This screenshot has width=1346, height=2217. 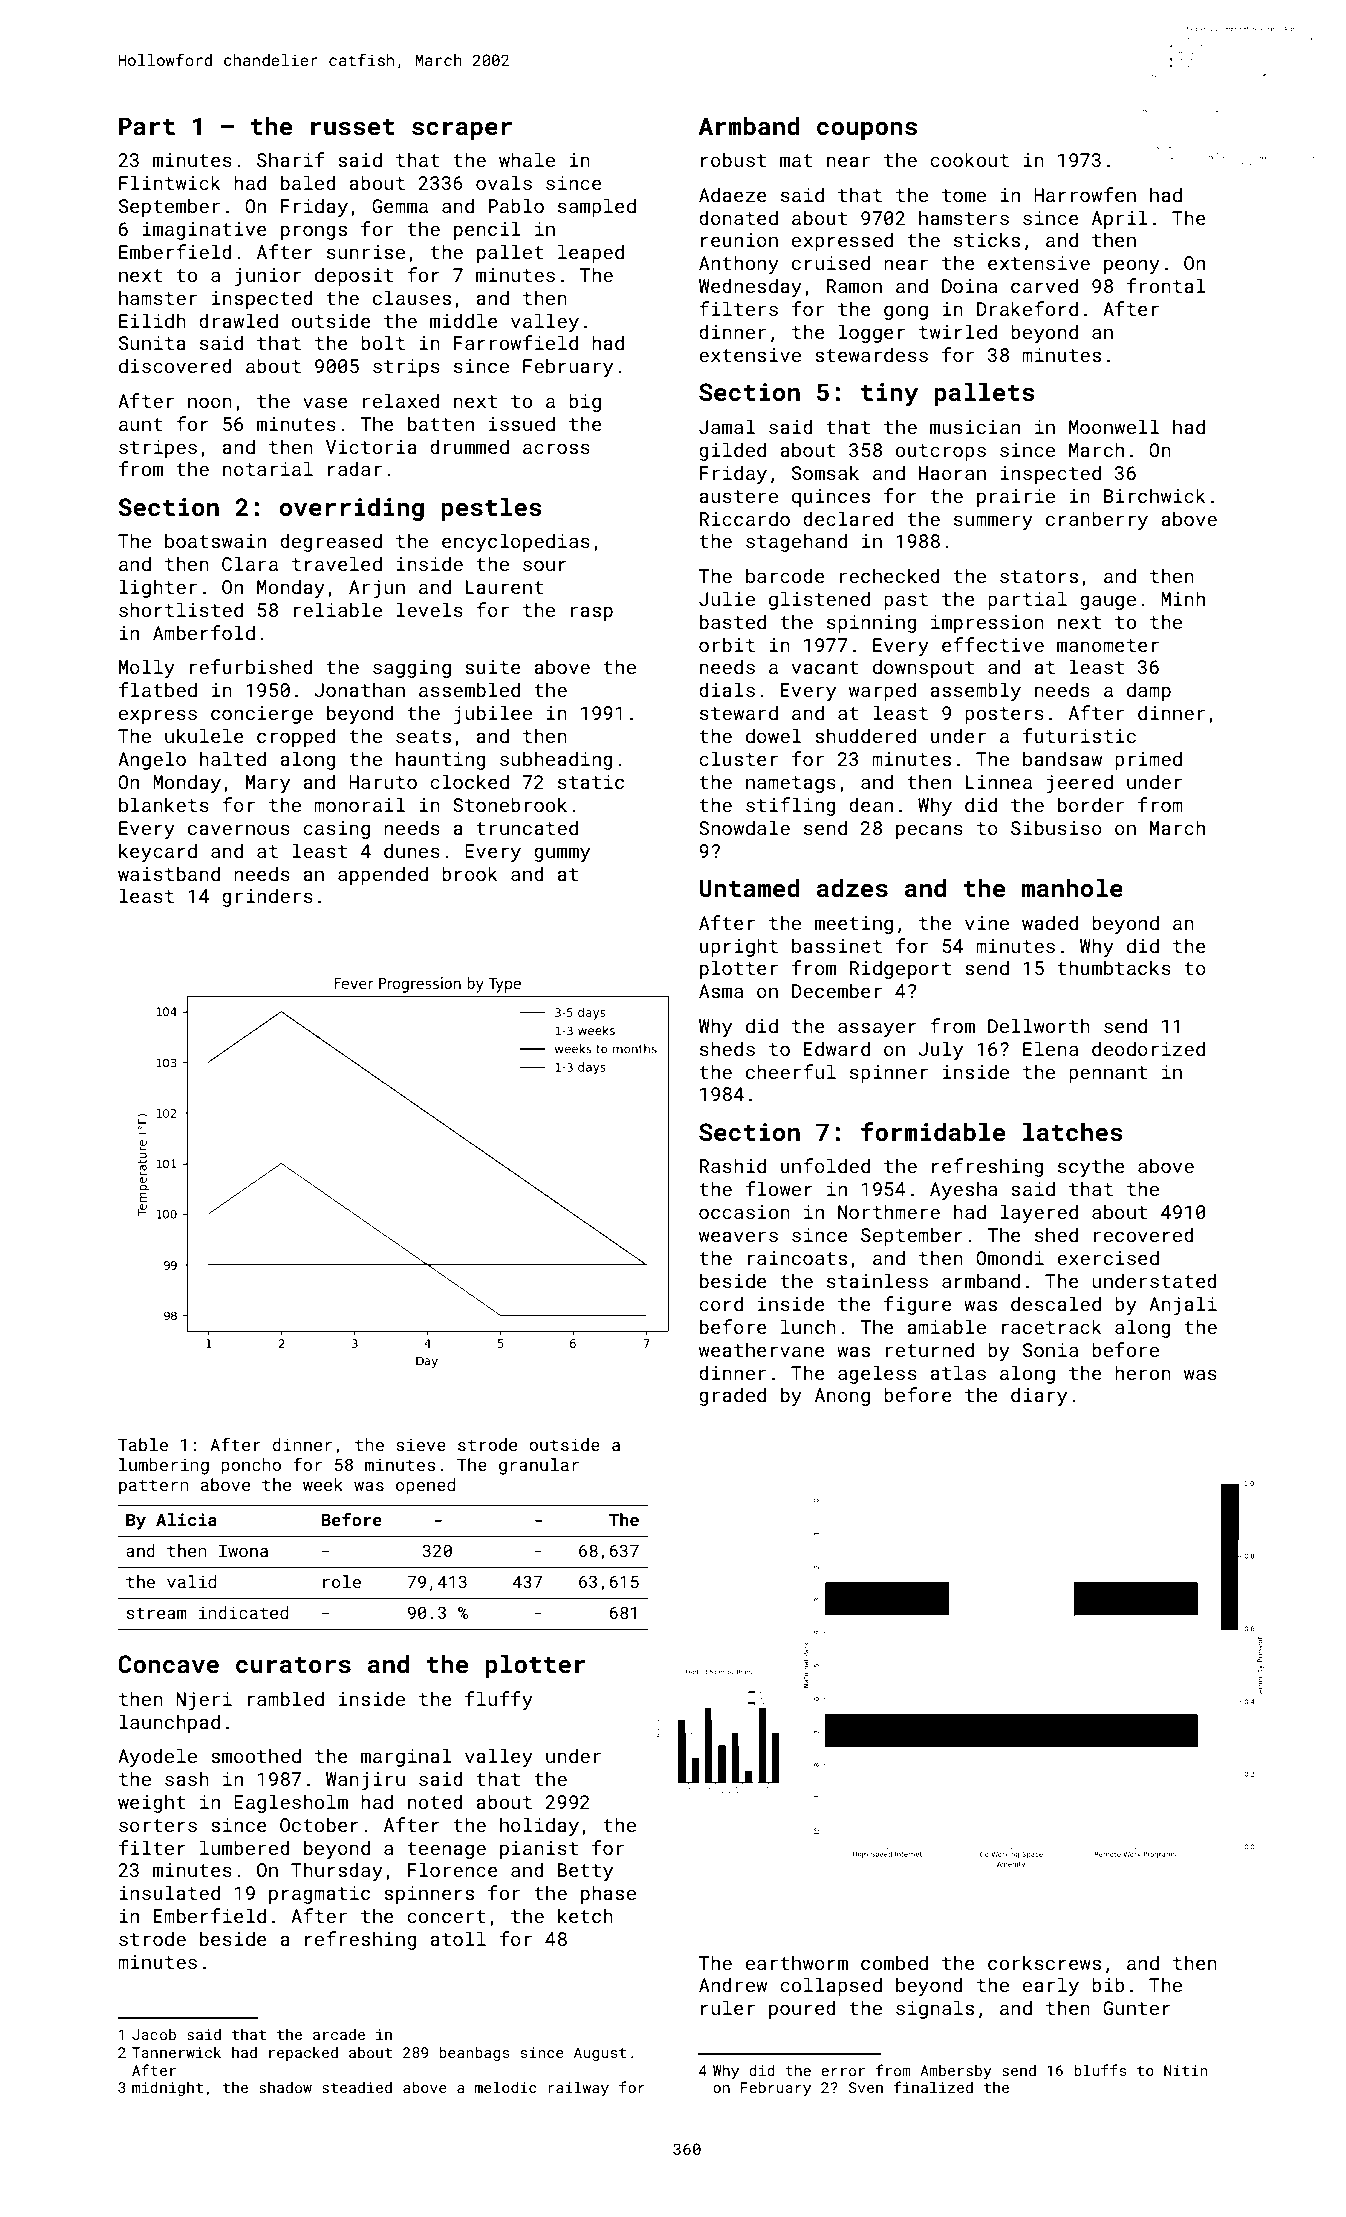 I want to click on graded, so click(x=732, y=1396).
